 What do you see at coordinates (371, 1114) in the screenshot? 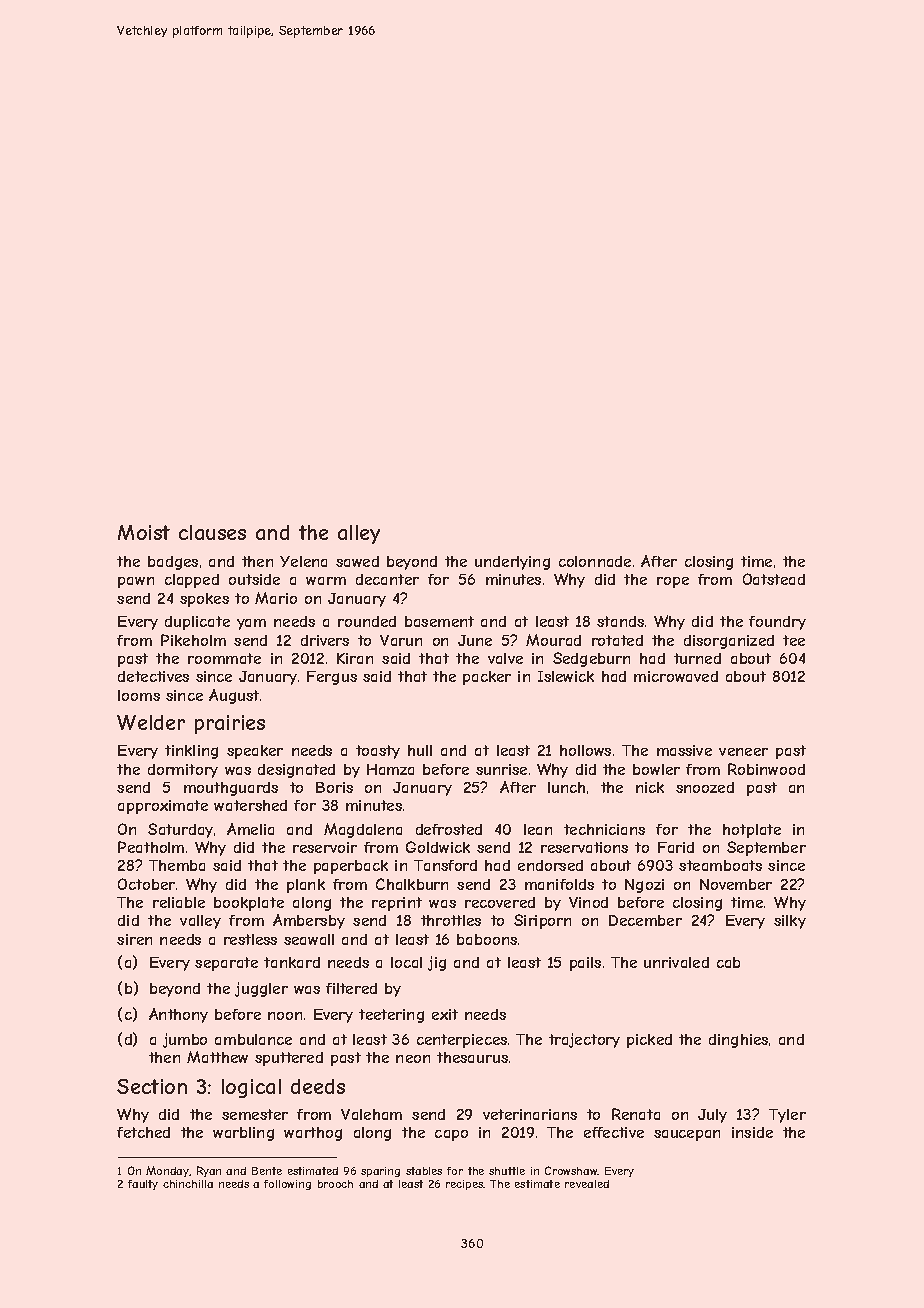
I see `Valeham` at bounding box center [371, 1114].
